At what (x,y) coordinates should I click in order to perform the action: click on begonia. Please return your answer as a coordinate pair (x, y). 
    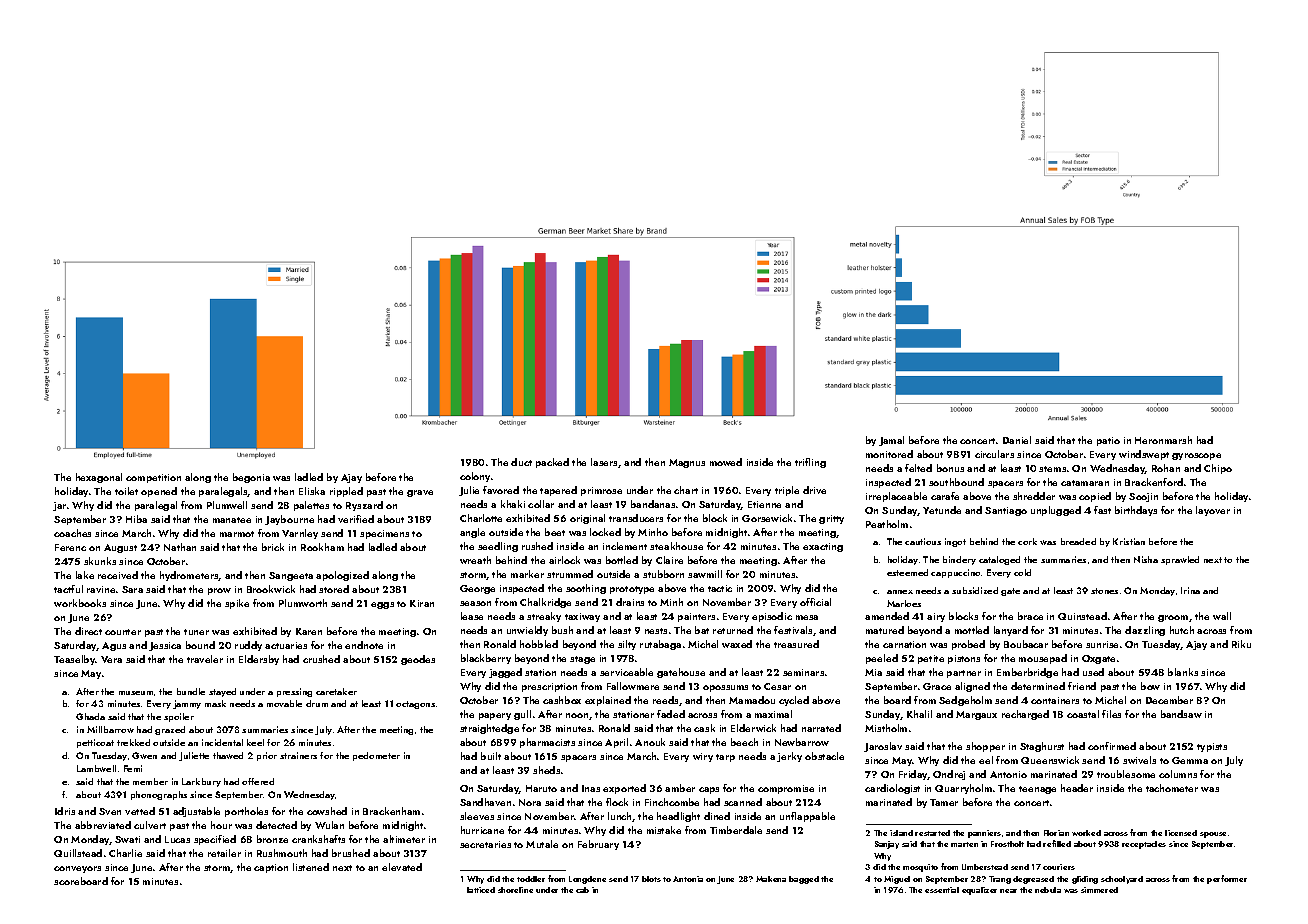
    Looking at the image, I should click on (251, 478).
